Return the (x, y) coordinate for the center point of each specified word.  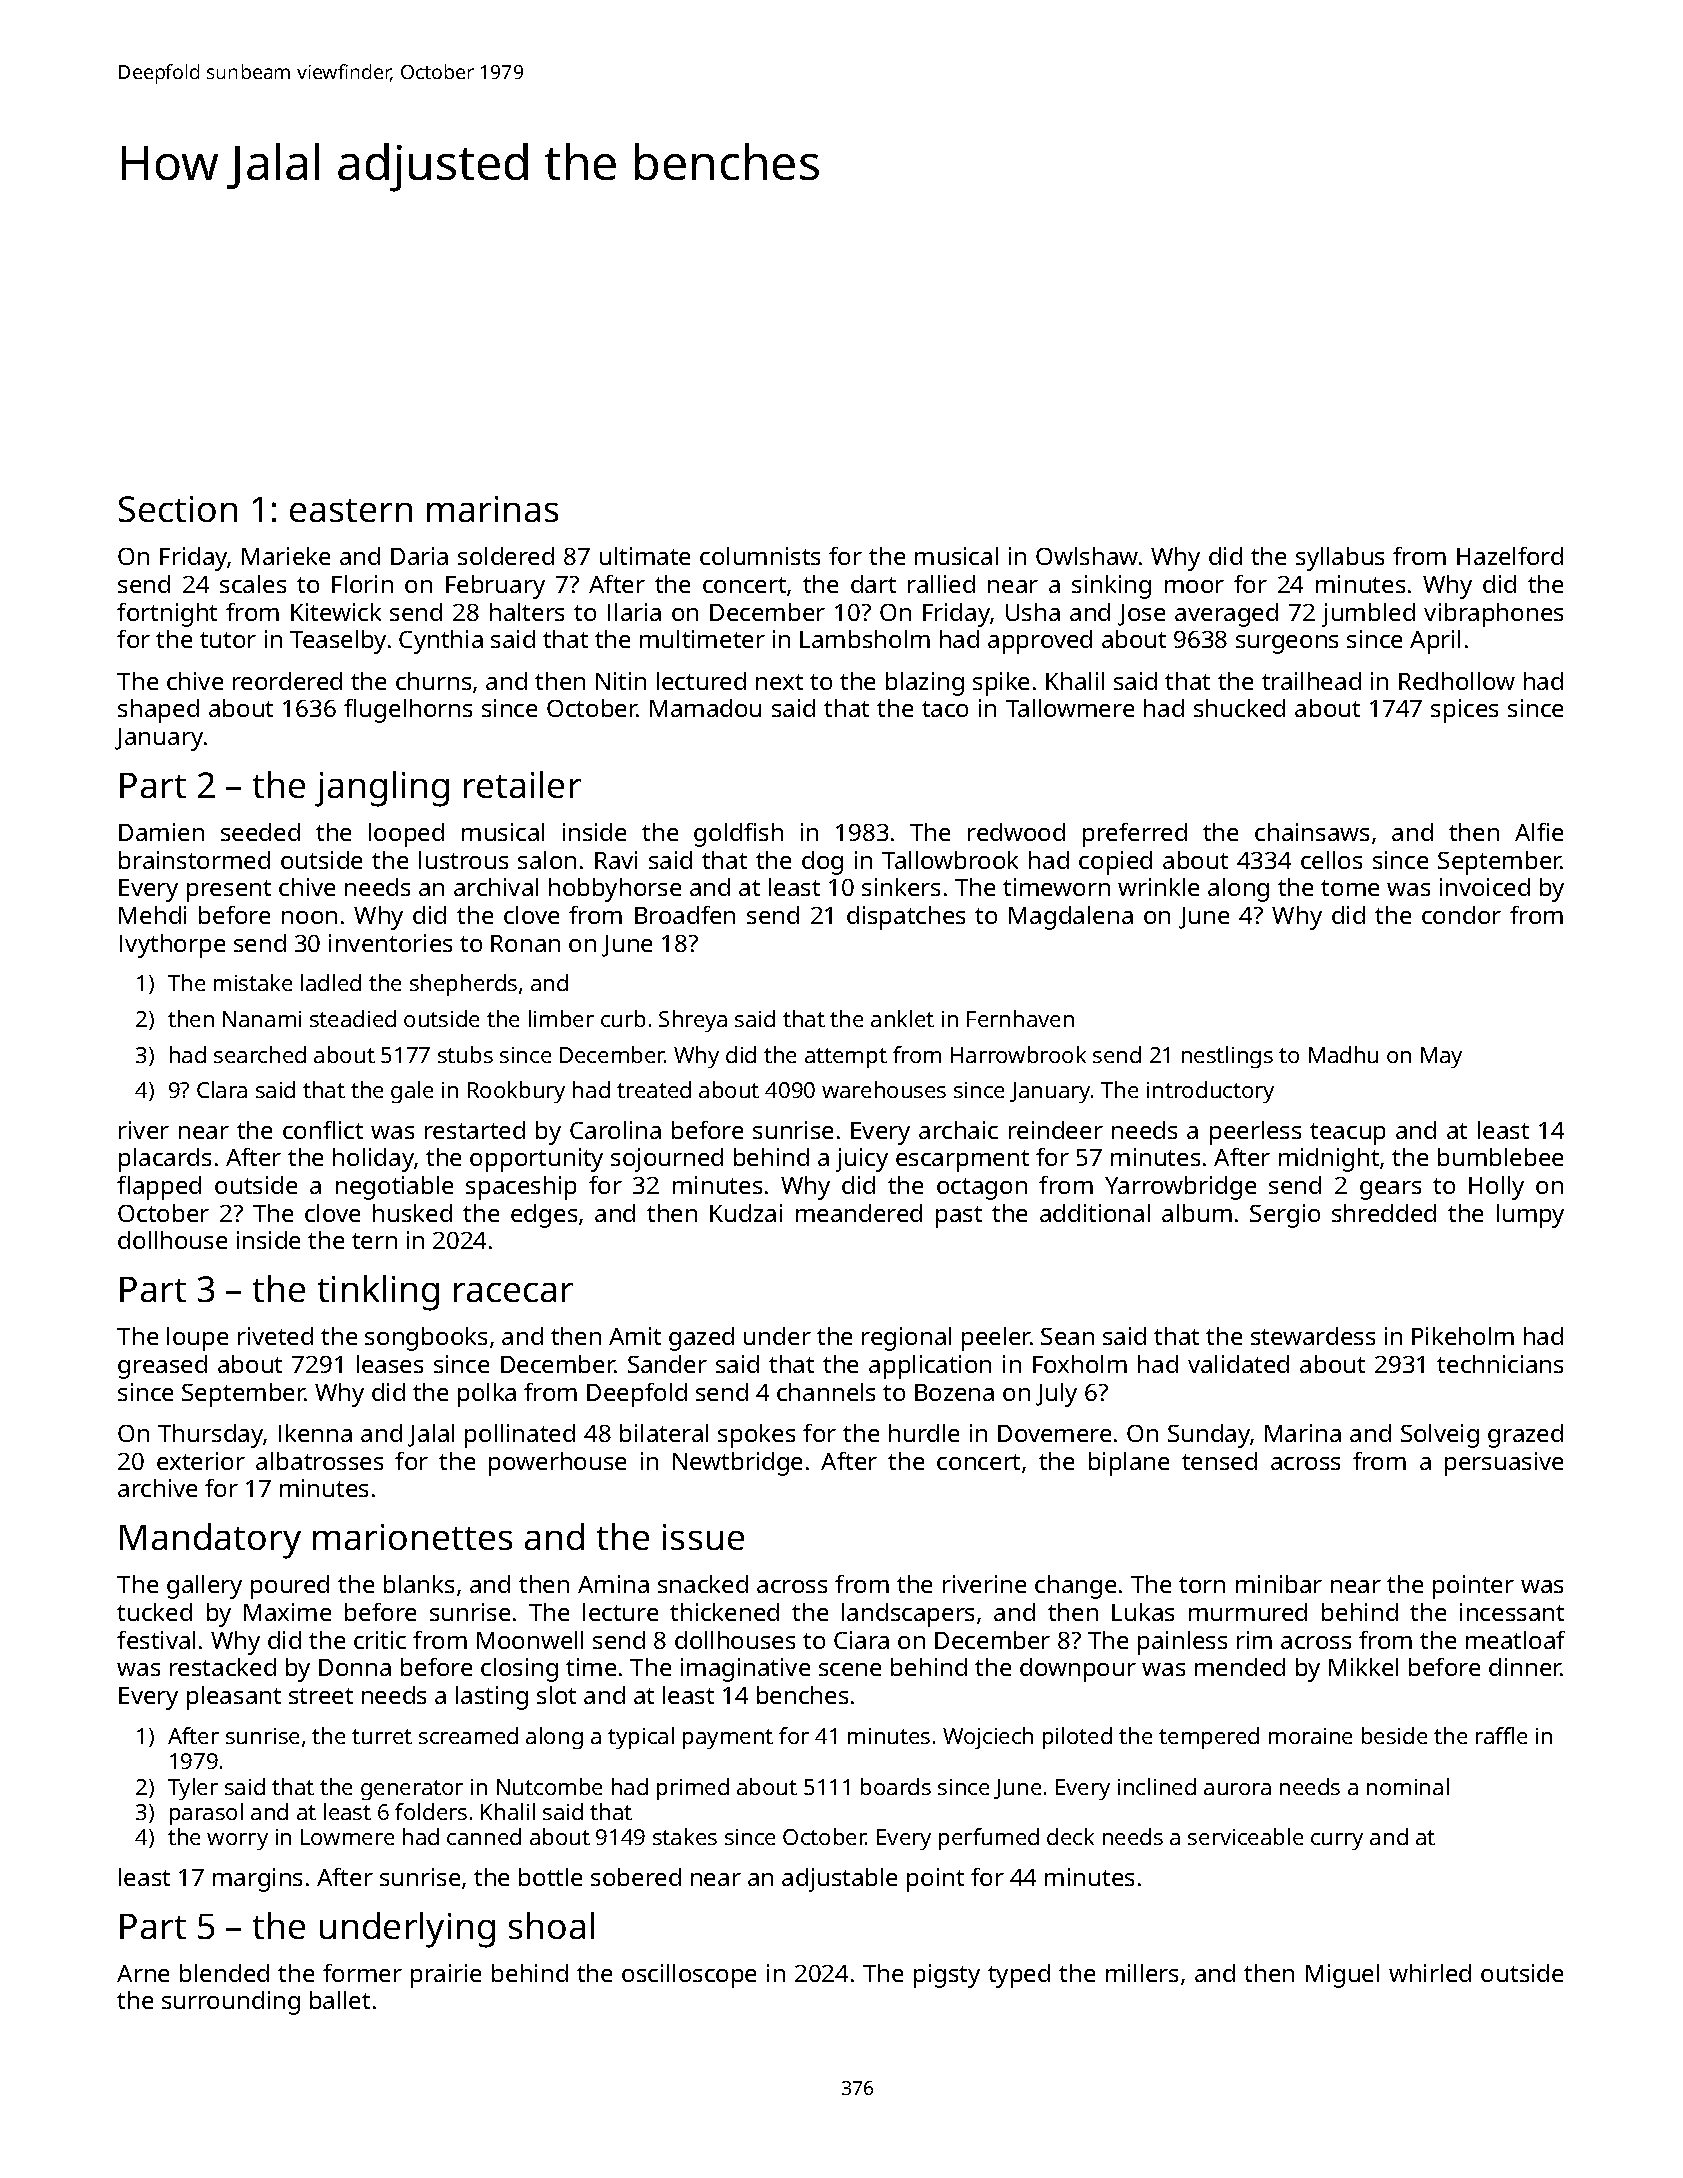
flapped (159, 1188)
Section (178, 509)
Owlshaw (1087, 556)
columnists (760, 556)
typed (1019, 1976)
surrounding (231, 2003)
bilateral (664, 1433)
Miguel (1342, 1976)
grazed (1525, 1436)
